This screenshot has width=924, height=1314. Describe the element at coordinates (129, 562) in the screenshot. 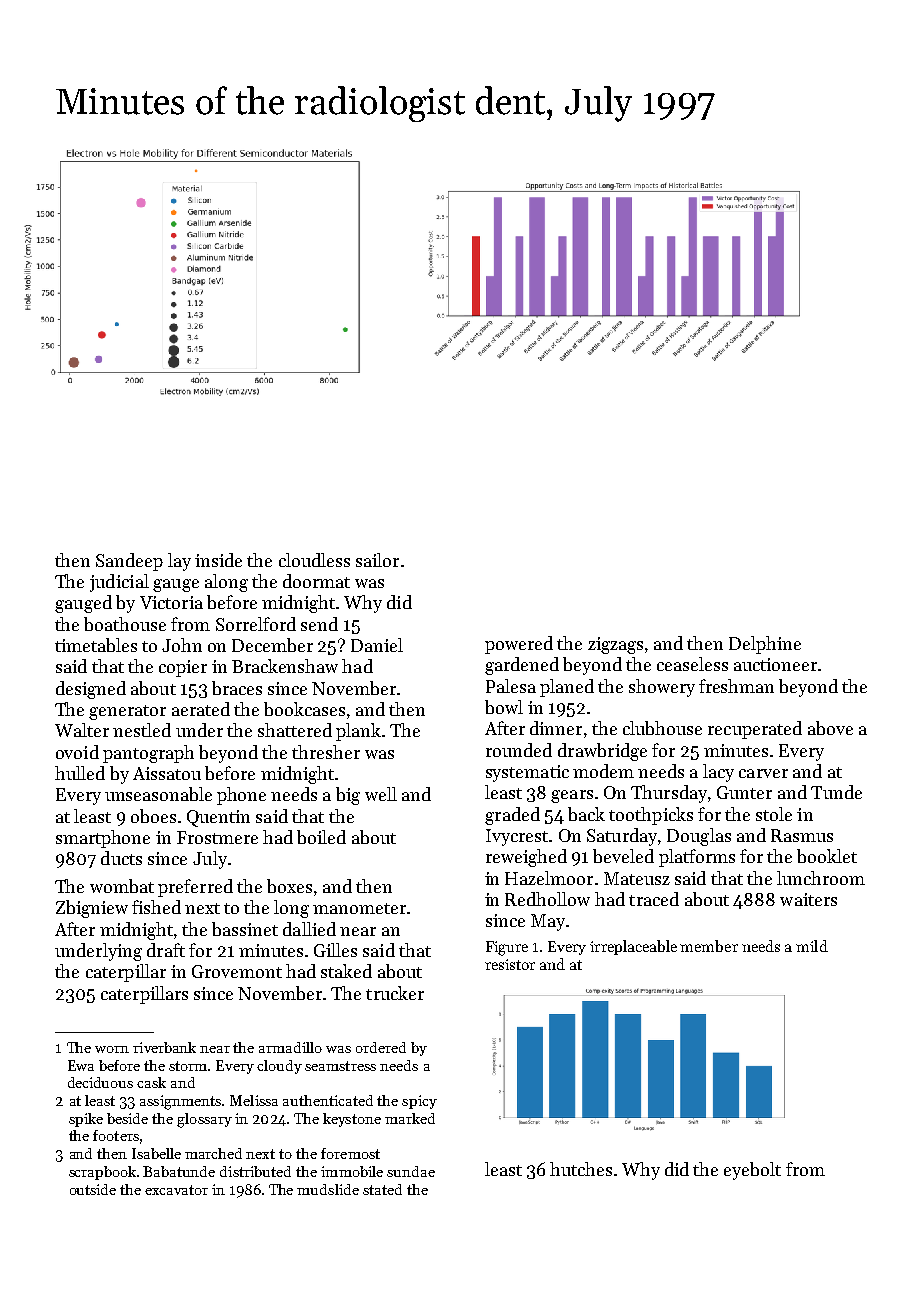

I see `Sandeep` at that location.
